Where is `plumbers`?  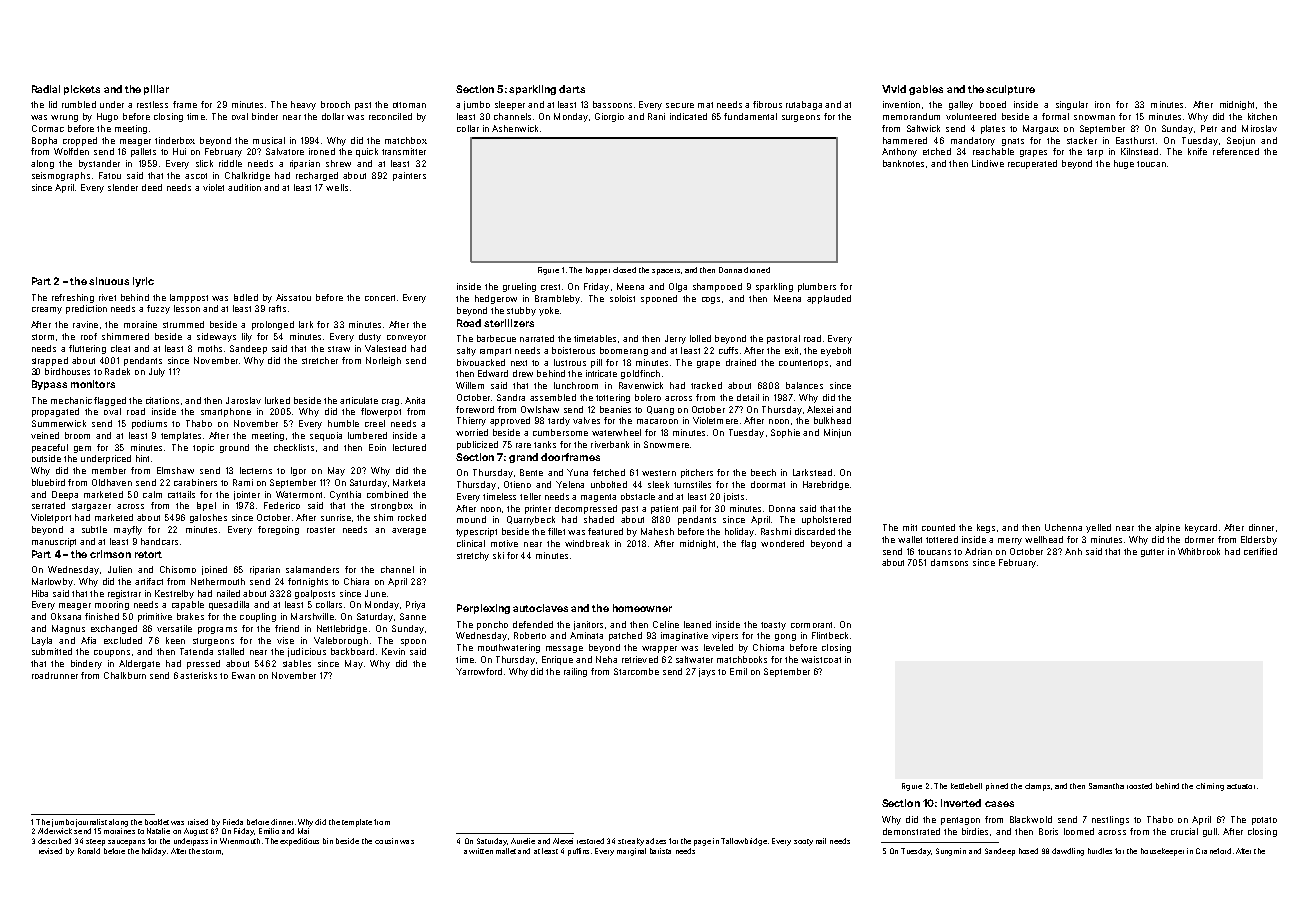
plumbers is located at coordinates (817, 287).
